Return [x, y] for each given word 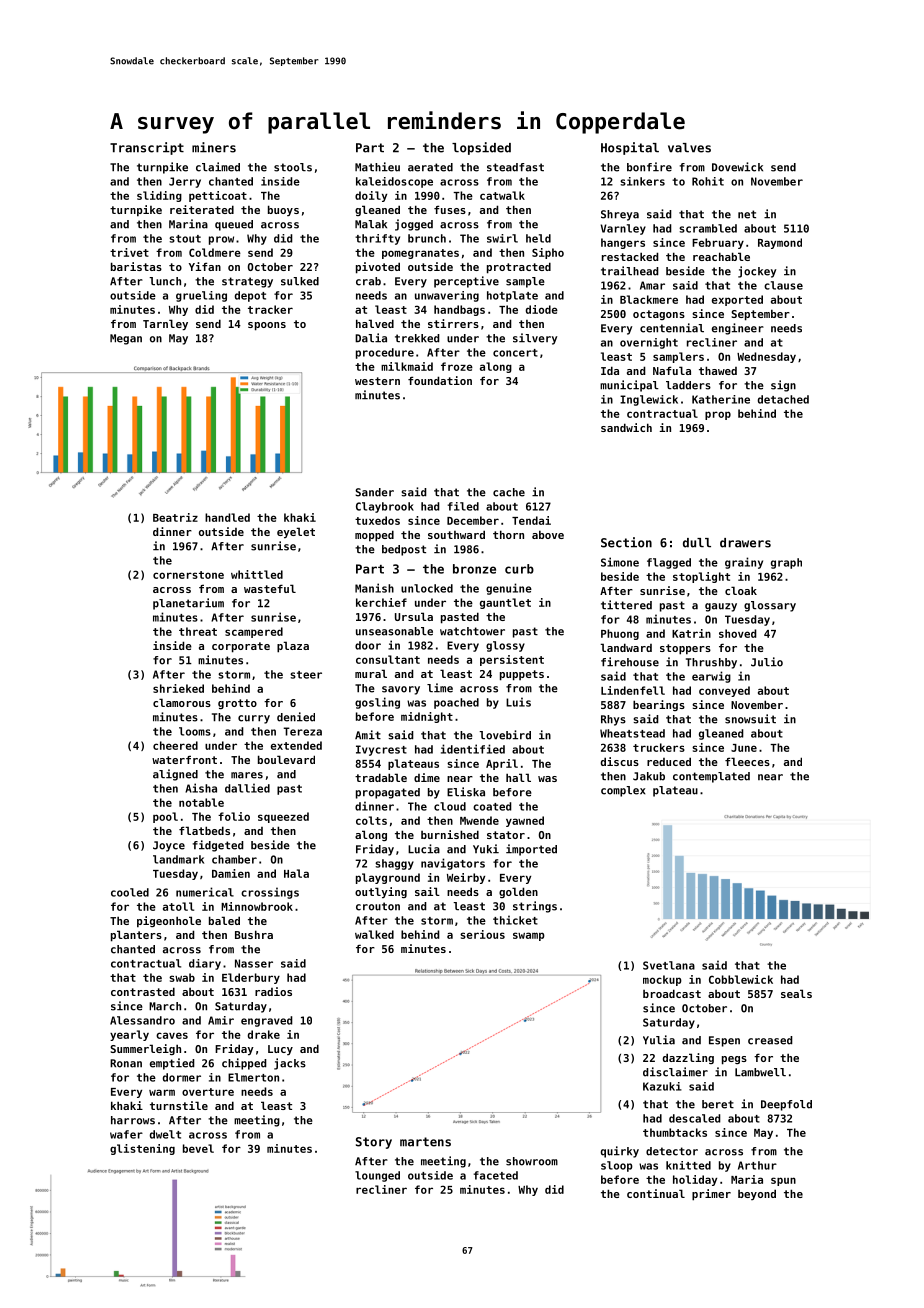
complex [623, 791]
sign [783, 386]
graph [786, 563]
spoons [267, 326]
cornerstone [188, 575]
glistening [142, 1149]
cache [509, 492]
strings [535, 907]
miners [214, 147]
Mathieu [377, 167]
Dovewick [737, 167]
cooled [130, 892]
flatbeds [204, 830]
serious [482, 934]
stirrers [453, 323]
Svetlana [669, 965]
